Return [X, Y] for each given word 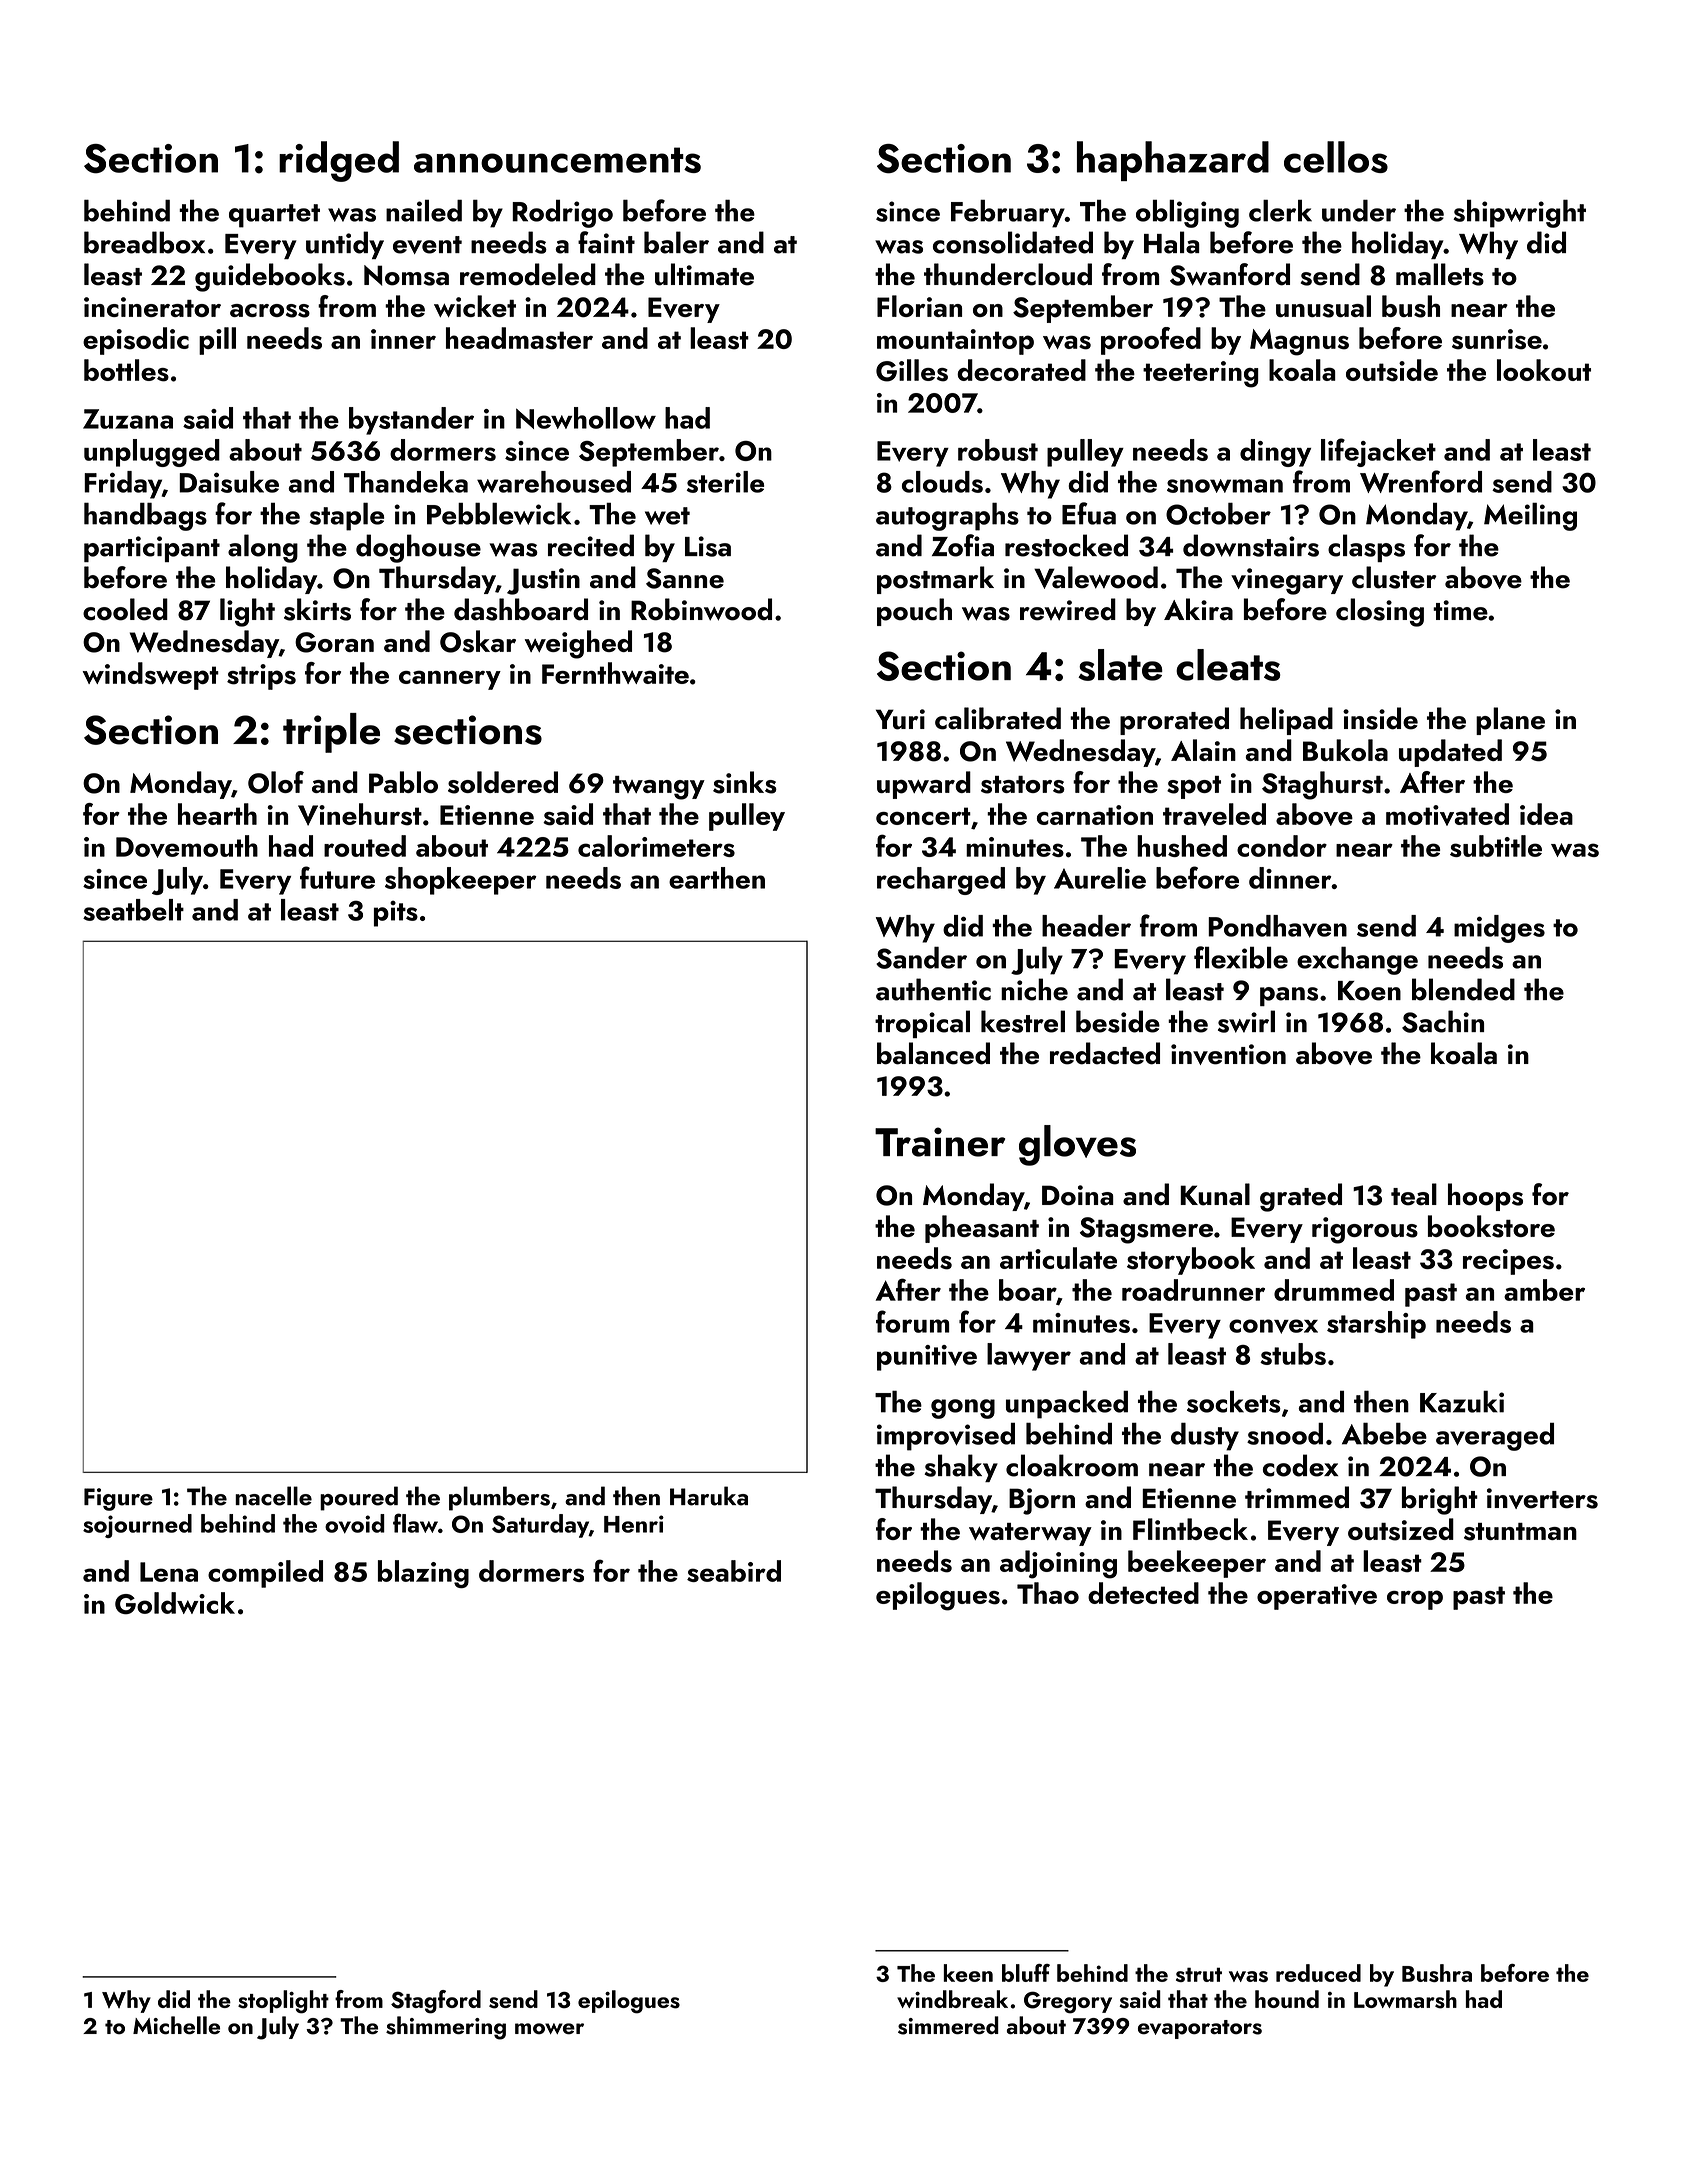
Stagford [436, 2002]
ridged [339, 161]
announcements [557, 160]
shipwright [1519, 213]
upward [924, 785]
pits [396, 914]
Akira [1198, 609]
